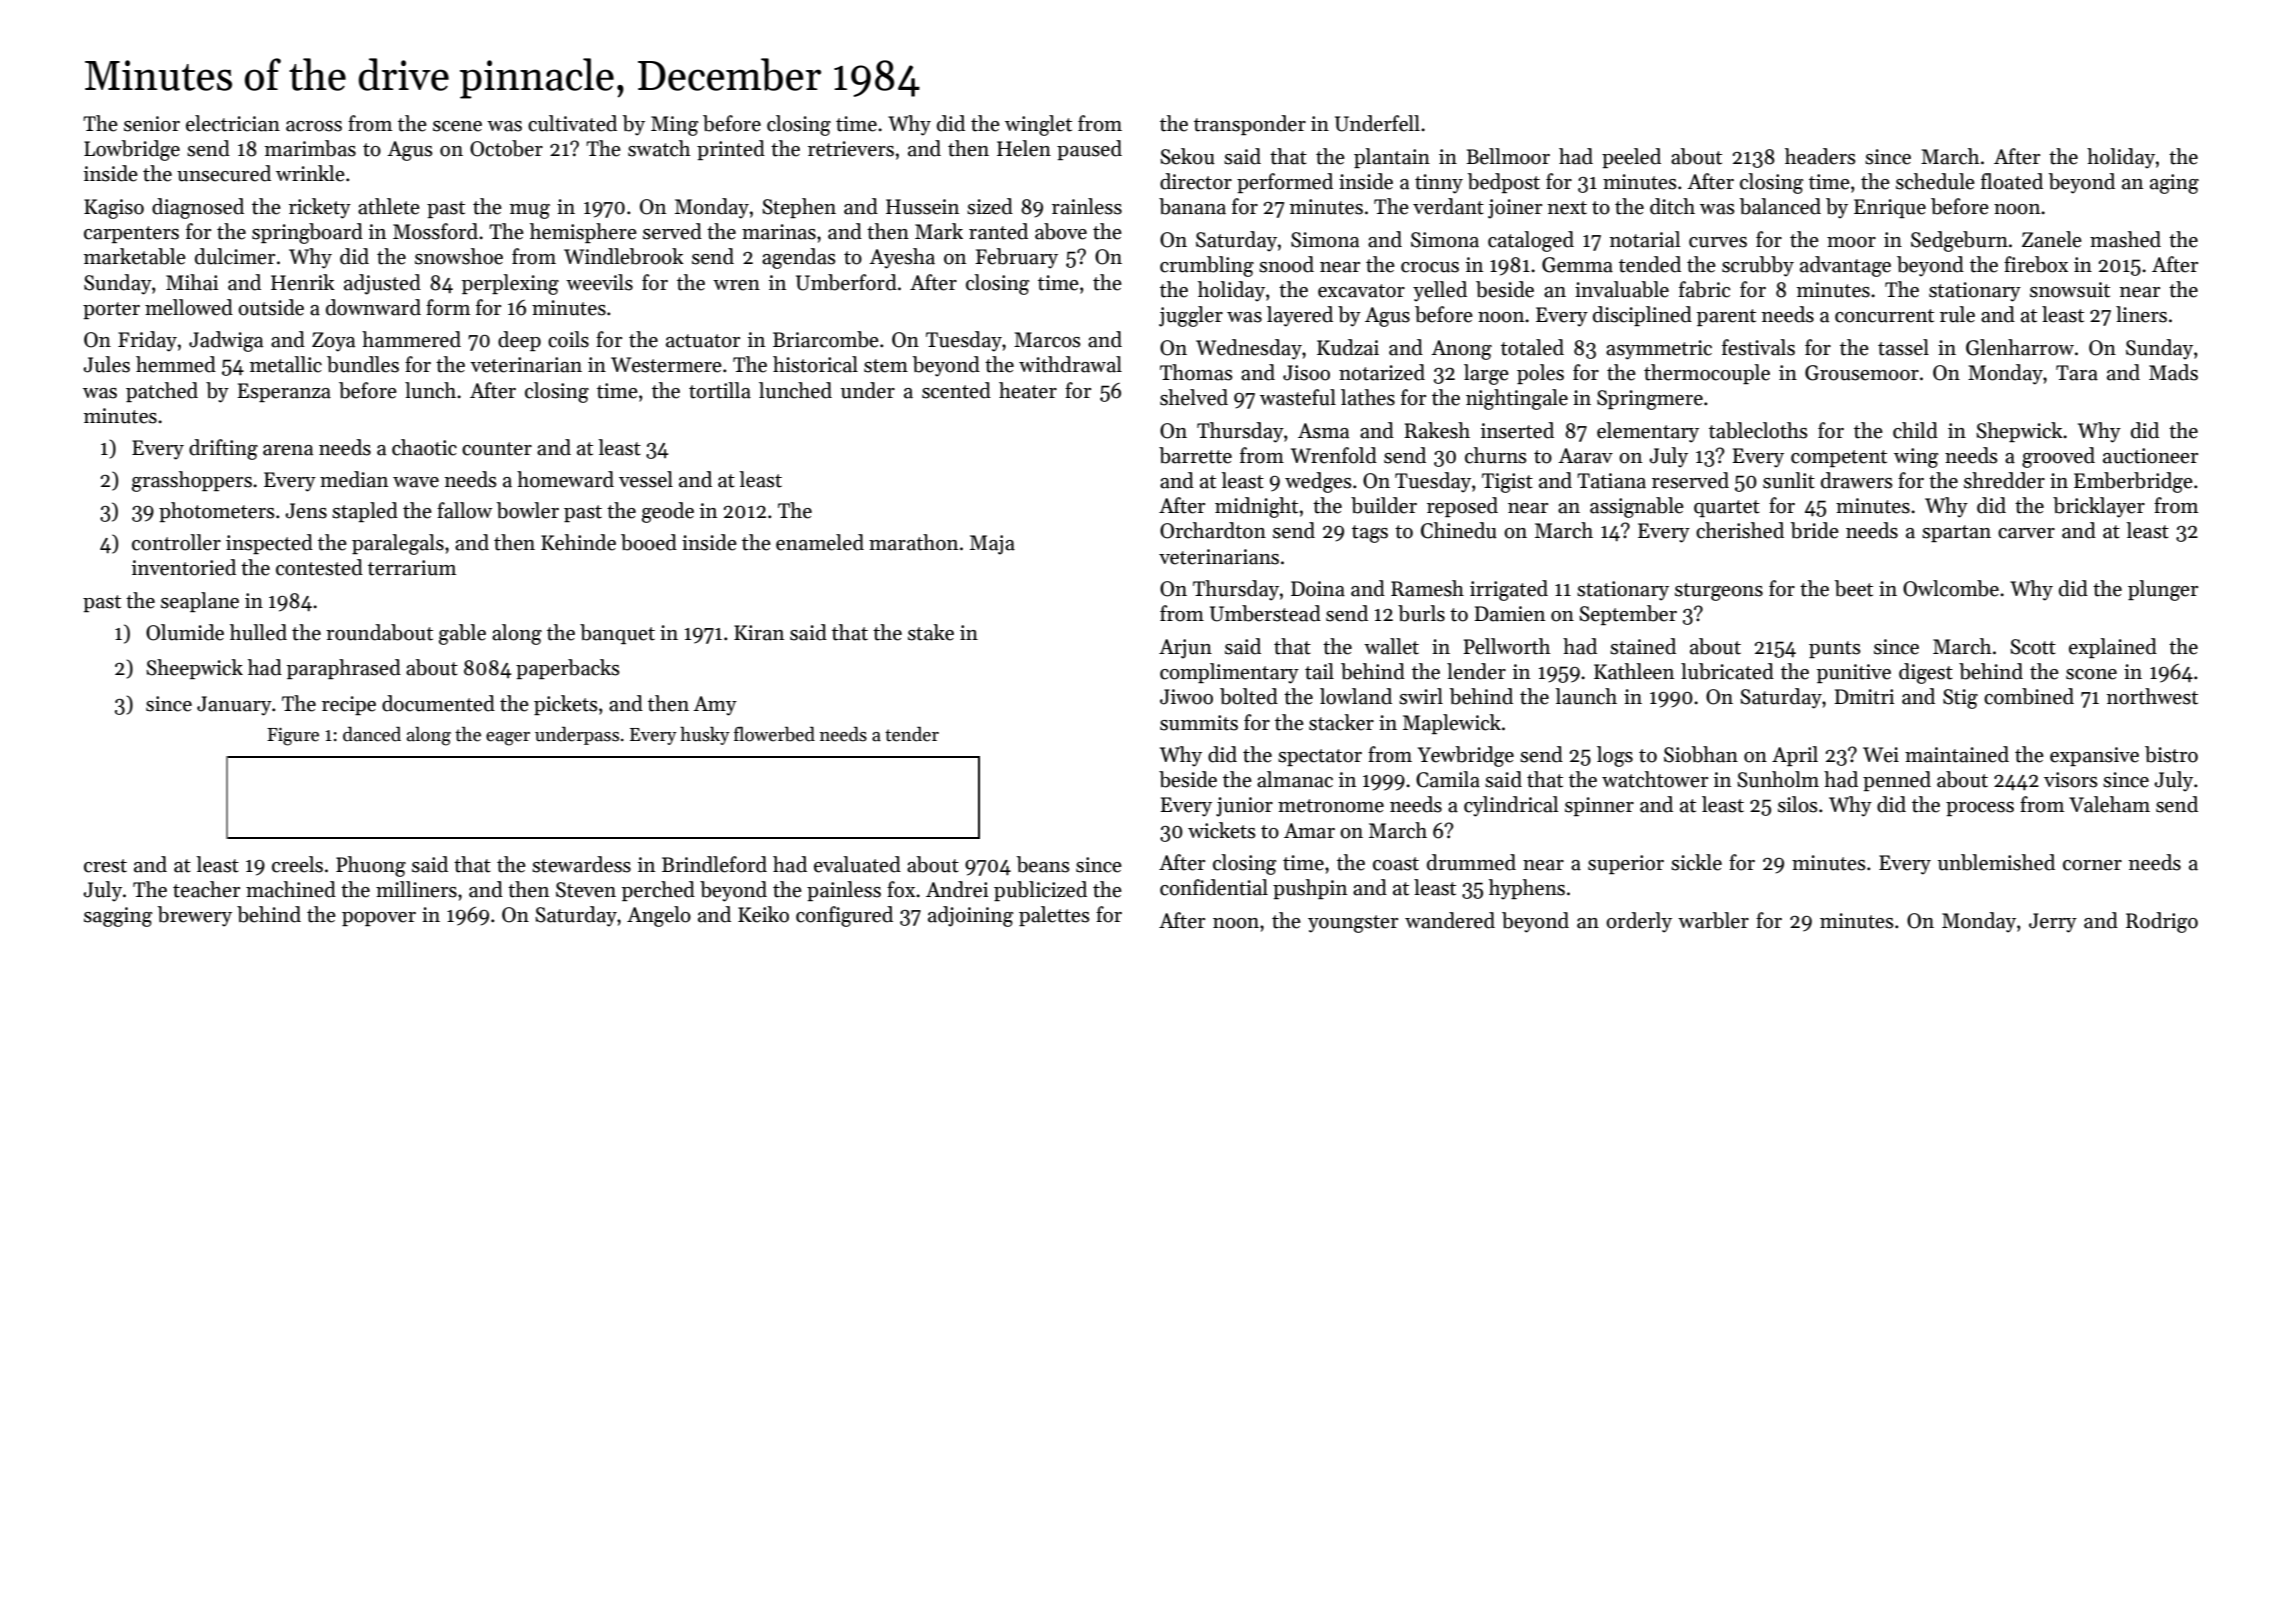  I want to click on sagging, so click(118, 917).
